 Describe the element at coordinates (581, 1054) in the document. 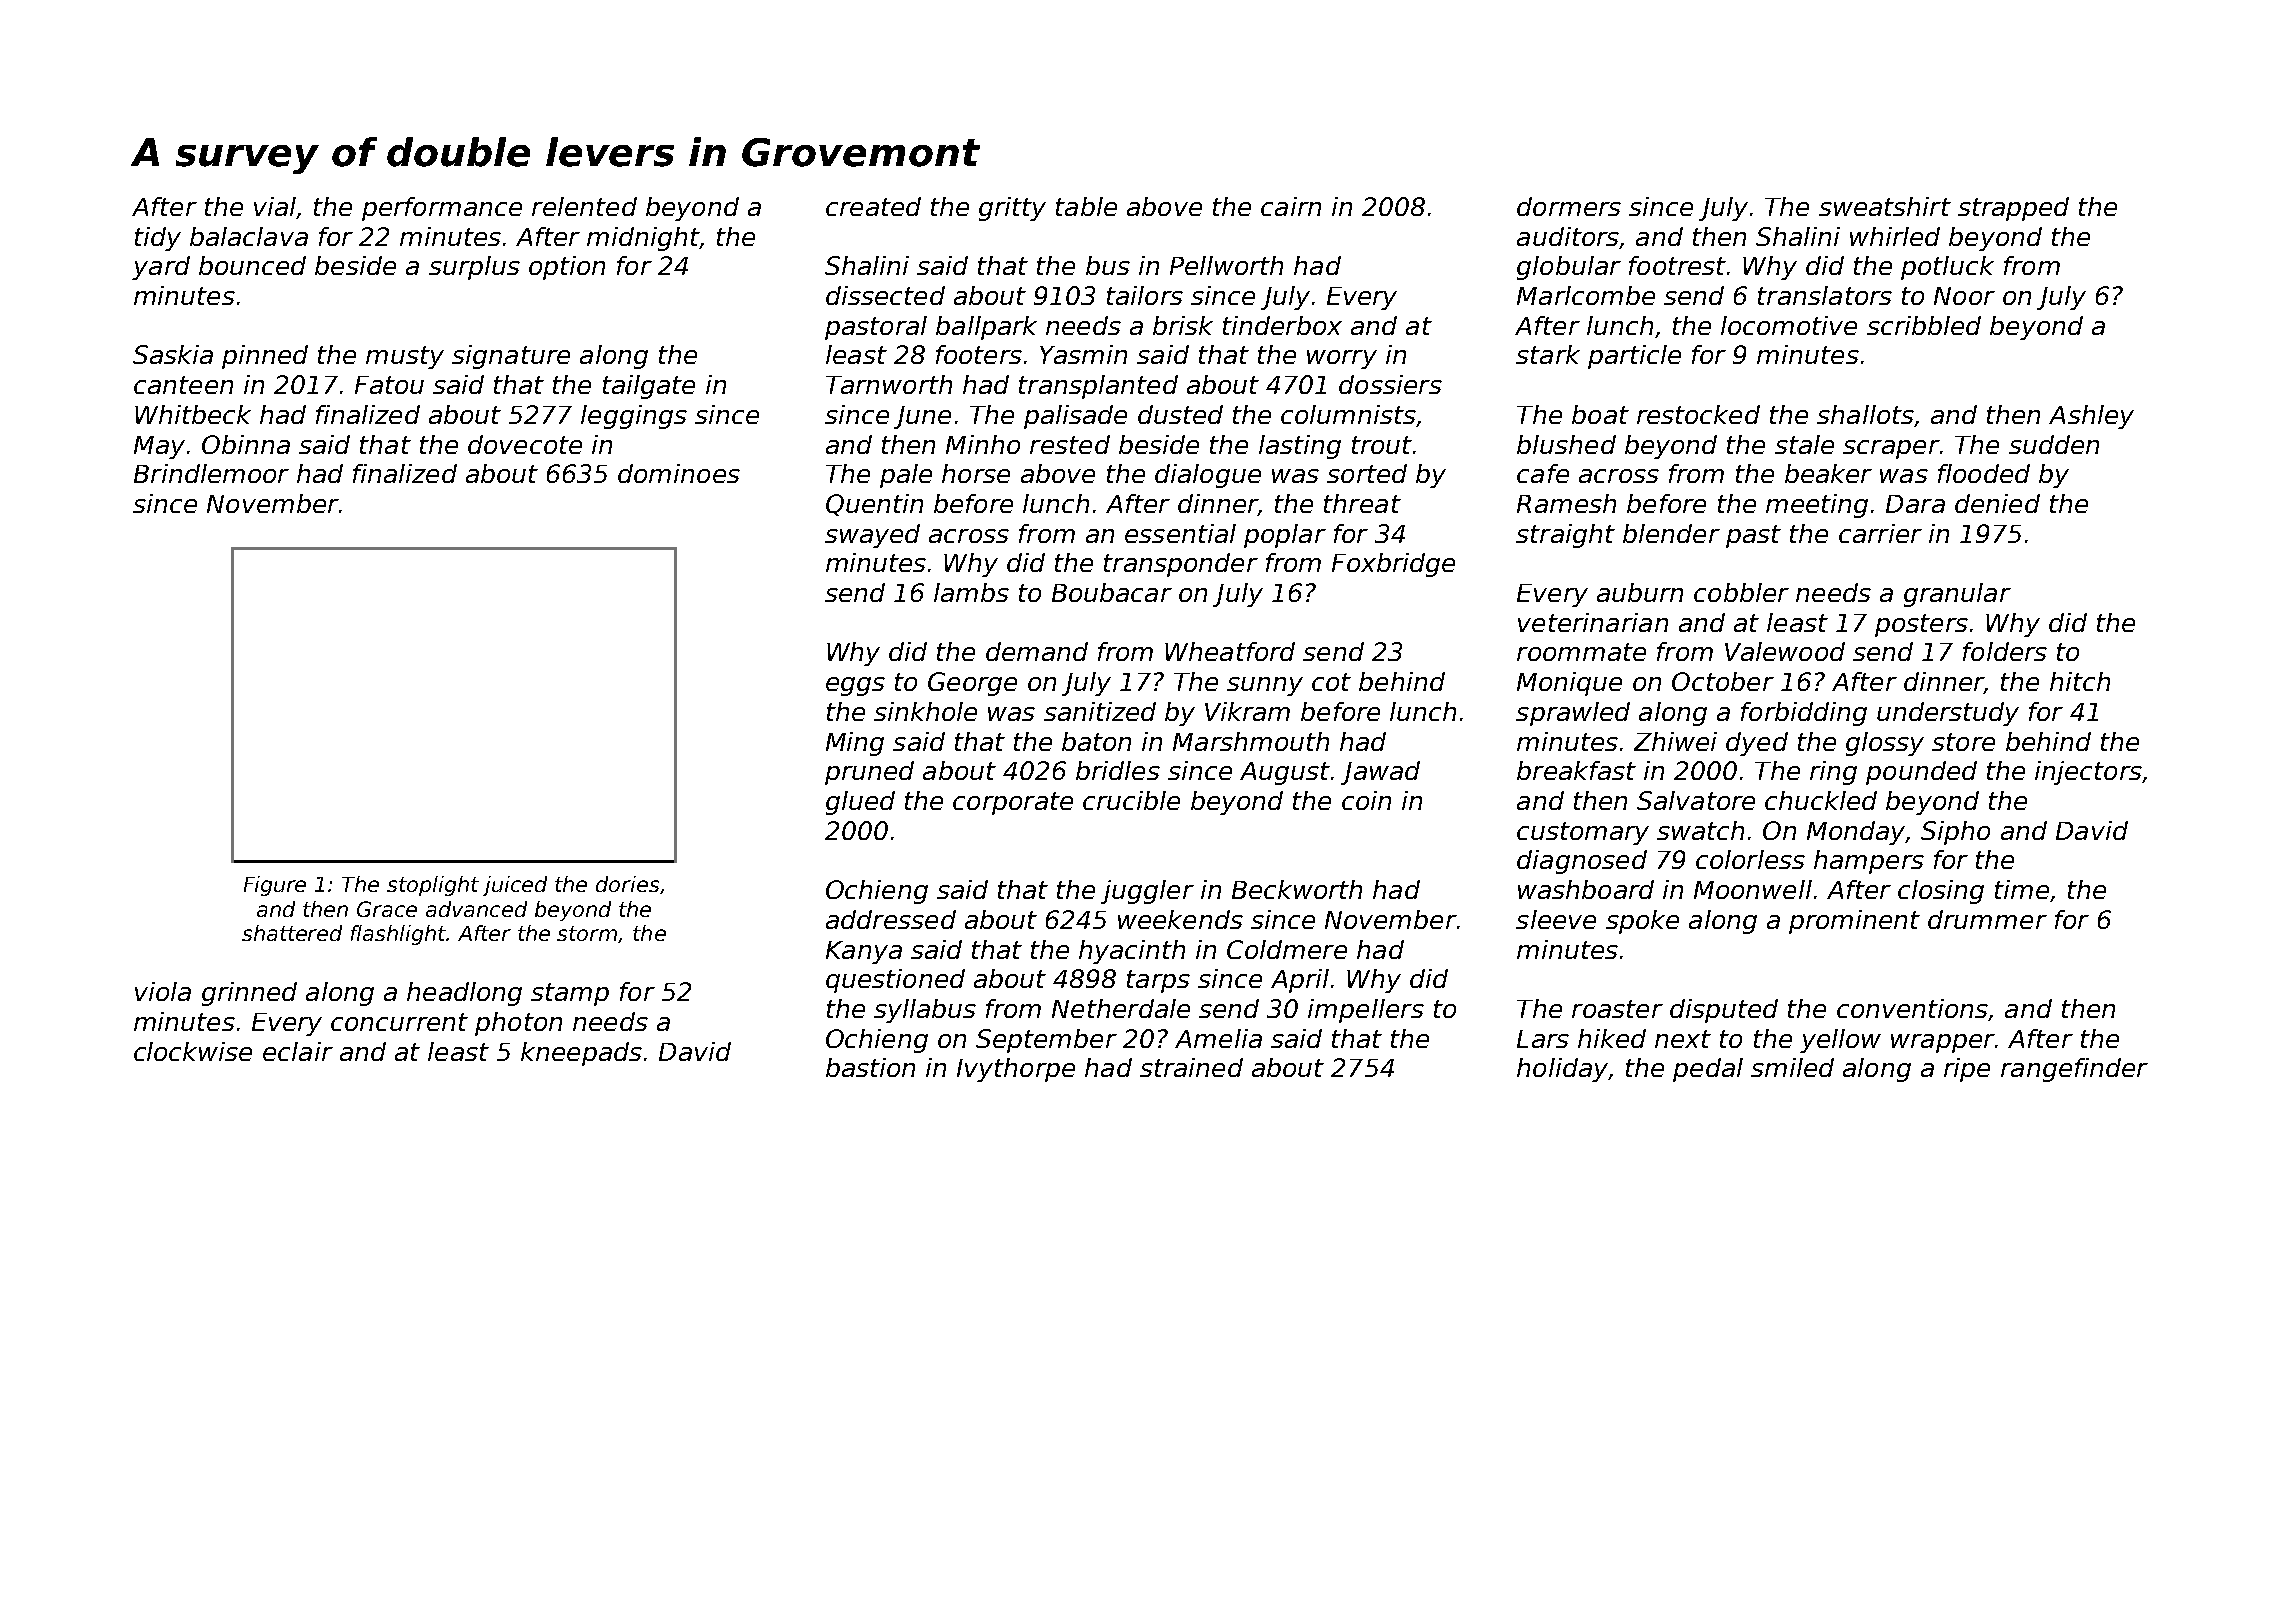

I see `kneepads` at that location.
